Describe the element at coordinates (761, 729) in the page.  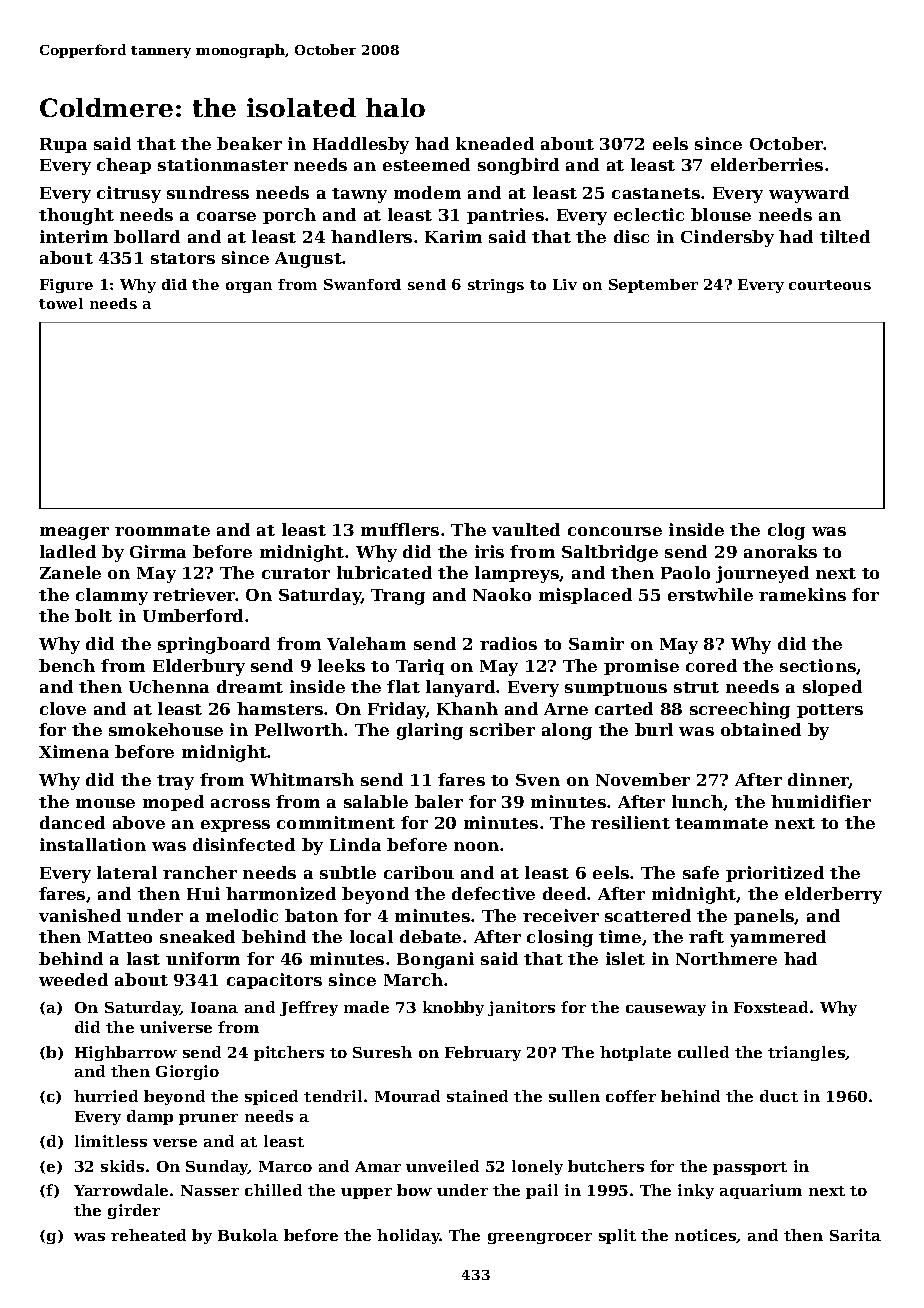
I see `obtained` at that location.
